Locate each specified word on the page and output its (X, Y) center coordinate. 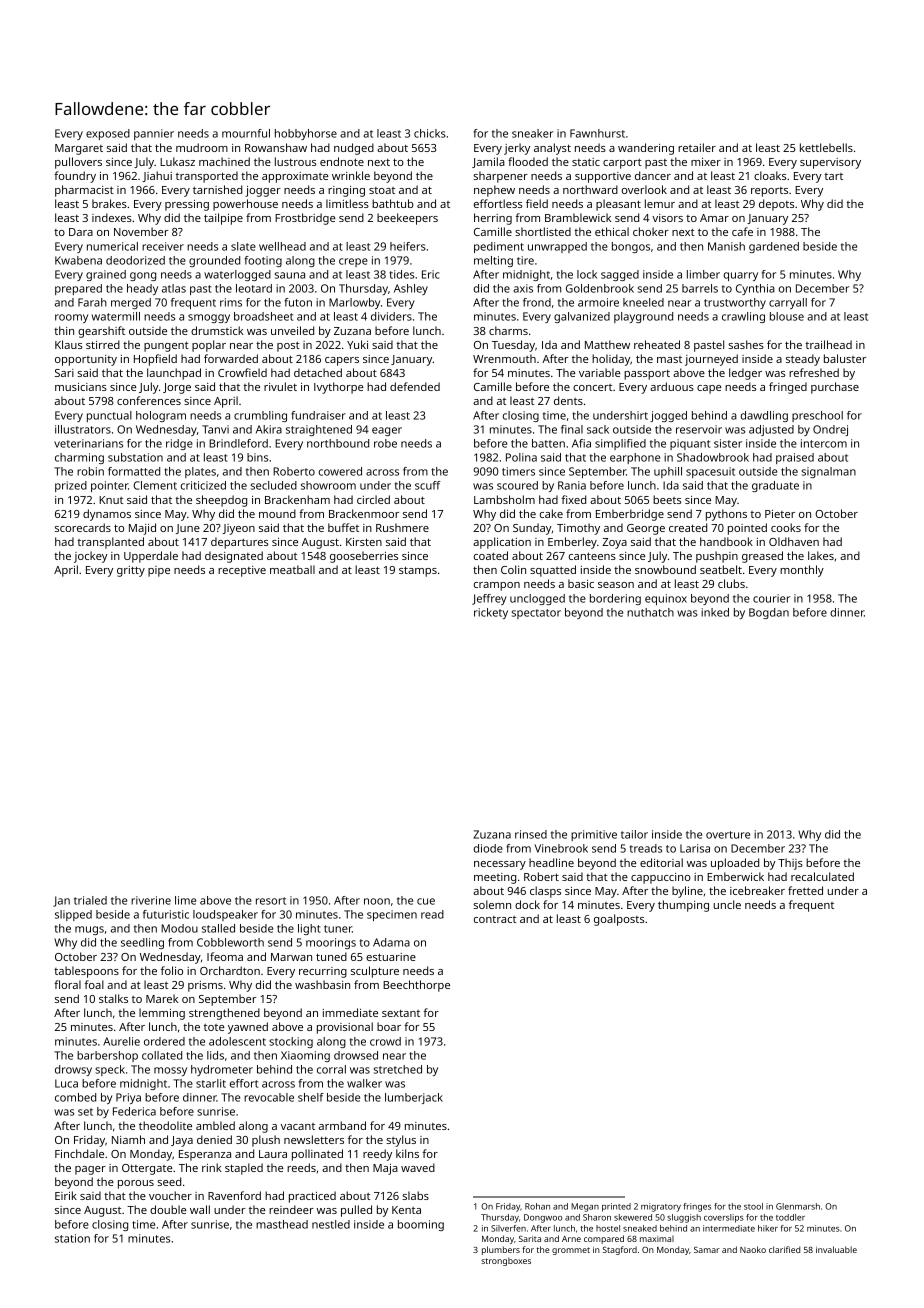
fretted (805, 890)
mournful (246, 133)
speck (110, 1070)
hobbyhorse (306, 134)
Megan (585, 1207)
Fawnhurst (597, 133)
